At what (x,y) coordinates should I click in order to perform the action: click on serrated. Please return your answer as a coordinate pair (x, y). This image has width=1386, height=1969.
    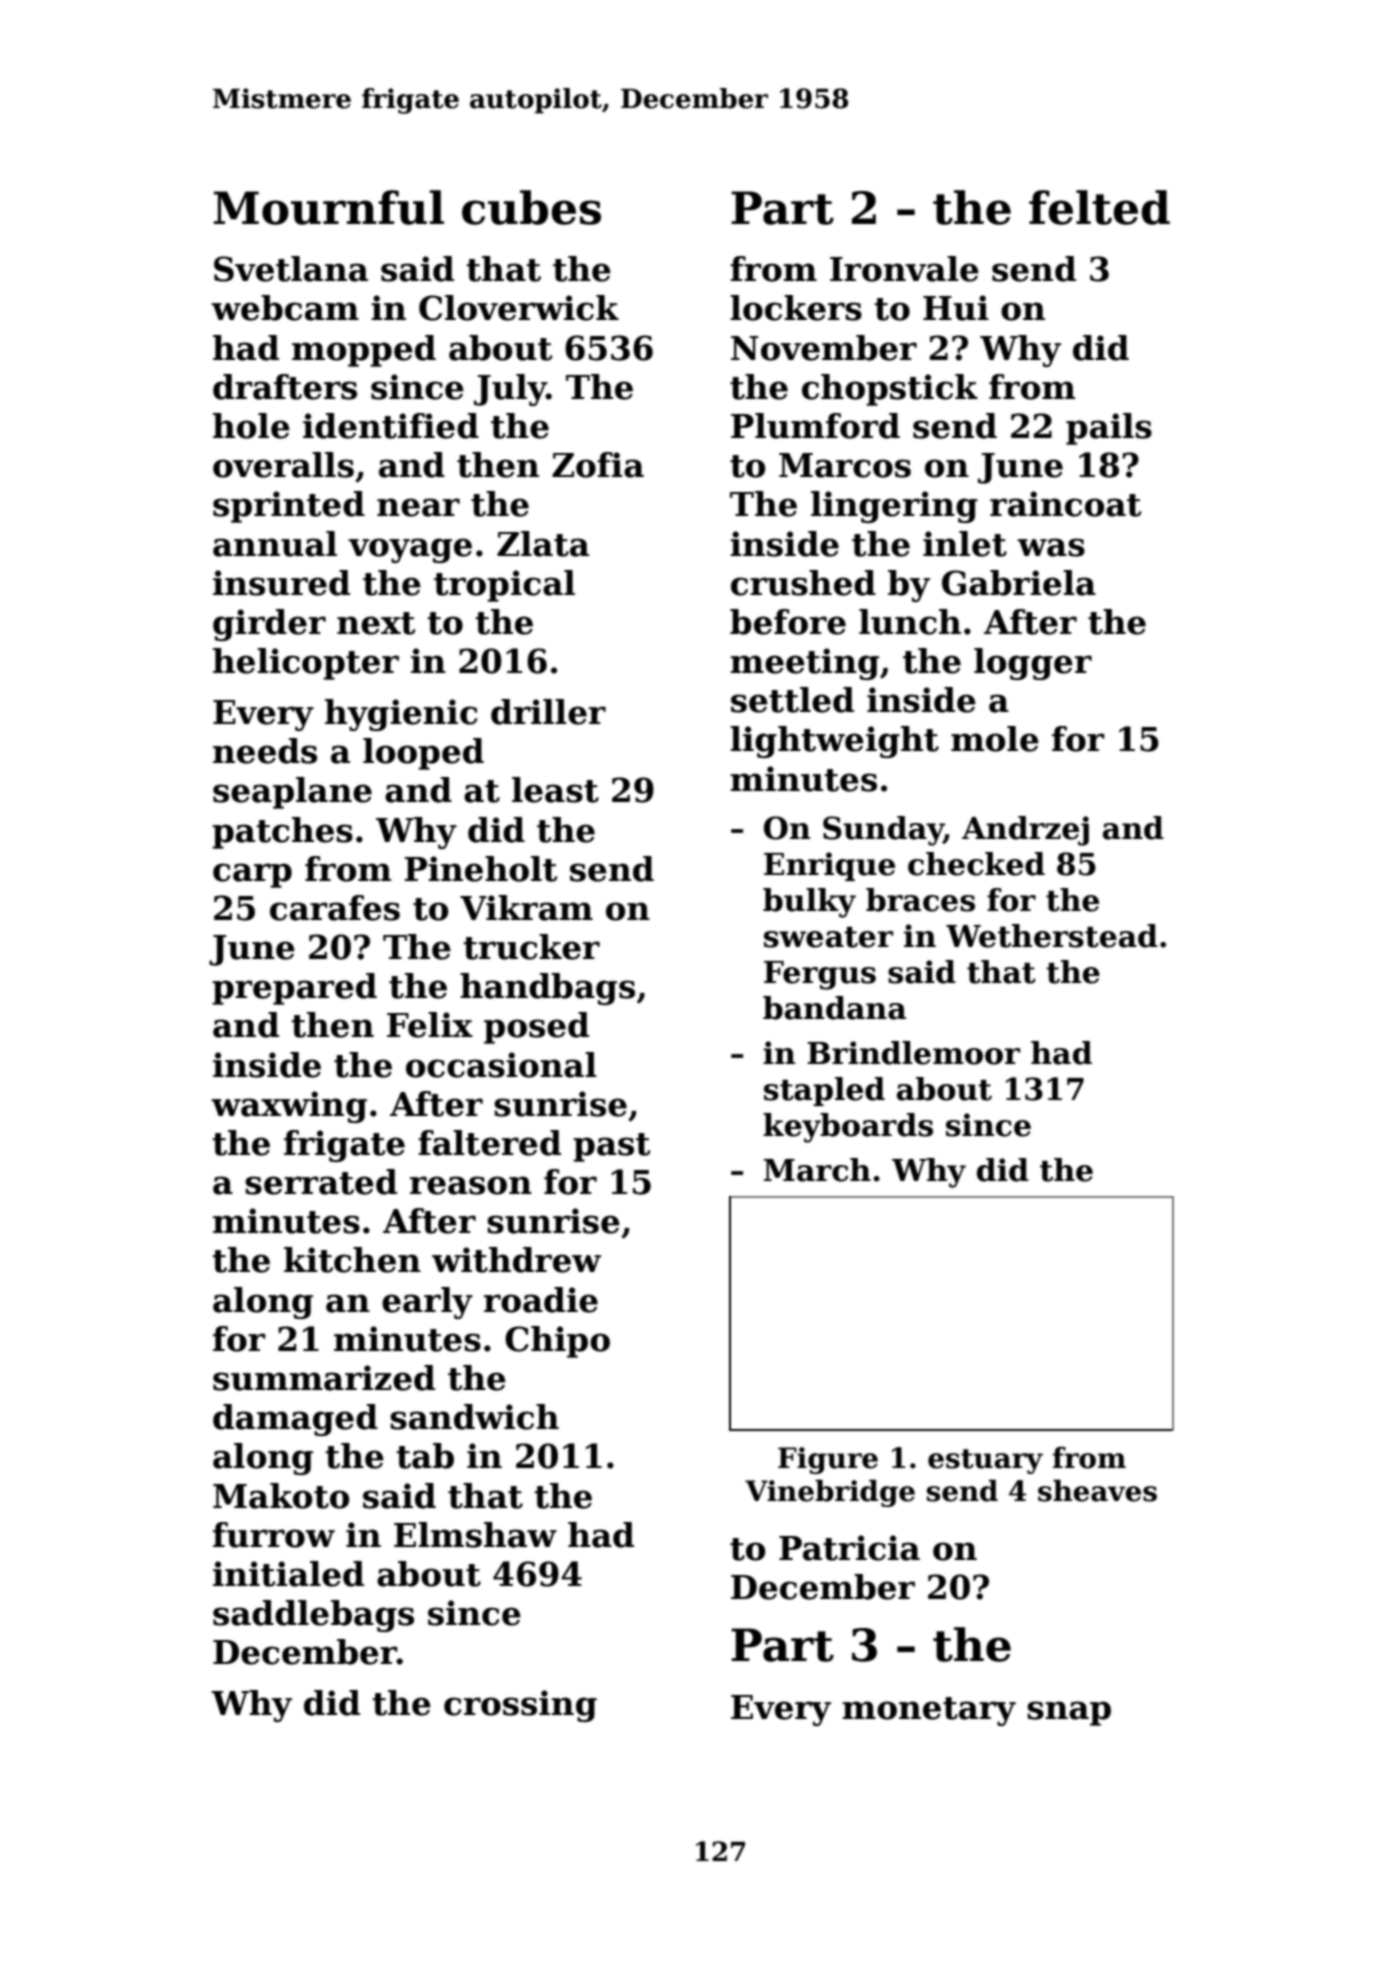
    Looking at the image, I should click on (321, 1182).
